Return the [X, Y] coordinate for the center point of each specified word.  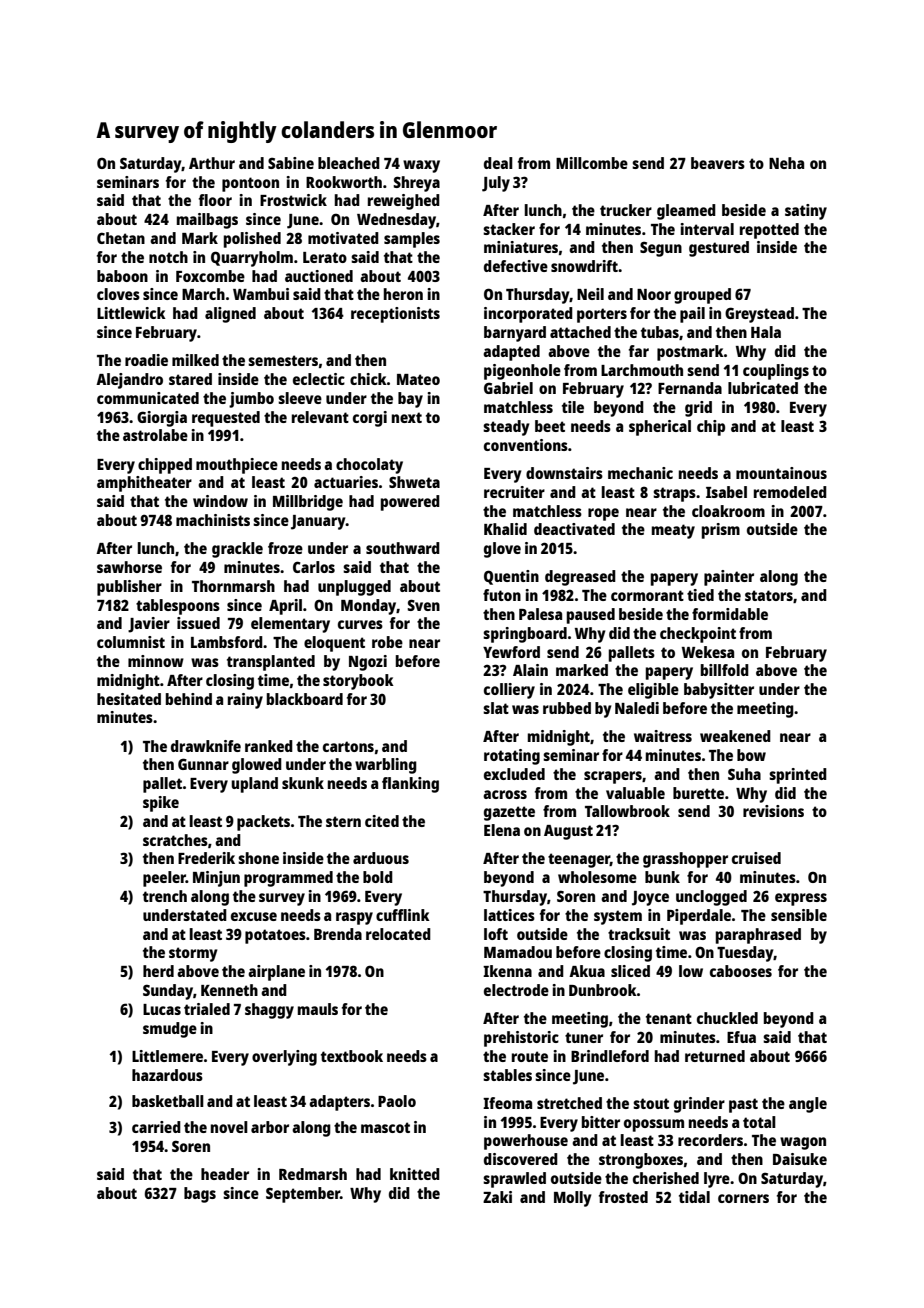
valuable [635, 793]
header [225, 1174]
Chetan [121, 238]
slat [496, 708]
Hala [766, 332]
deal [498, 163]
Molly [573, 1199]
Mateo [418, 379]
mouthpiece [237, 466]
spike [161, 804]
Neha [786, 163]
